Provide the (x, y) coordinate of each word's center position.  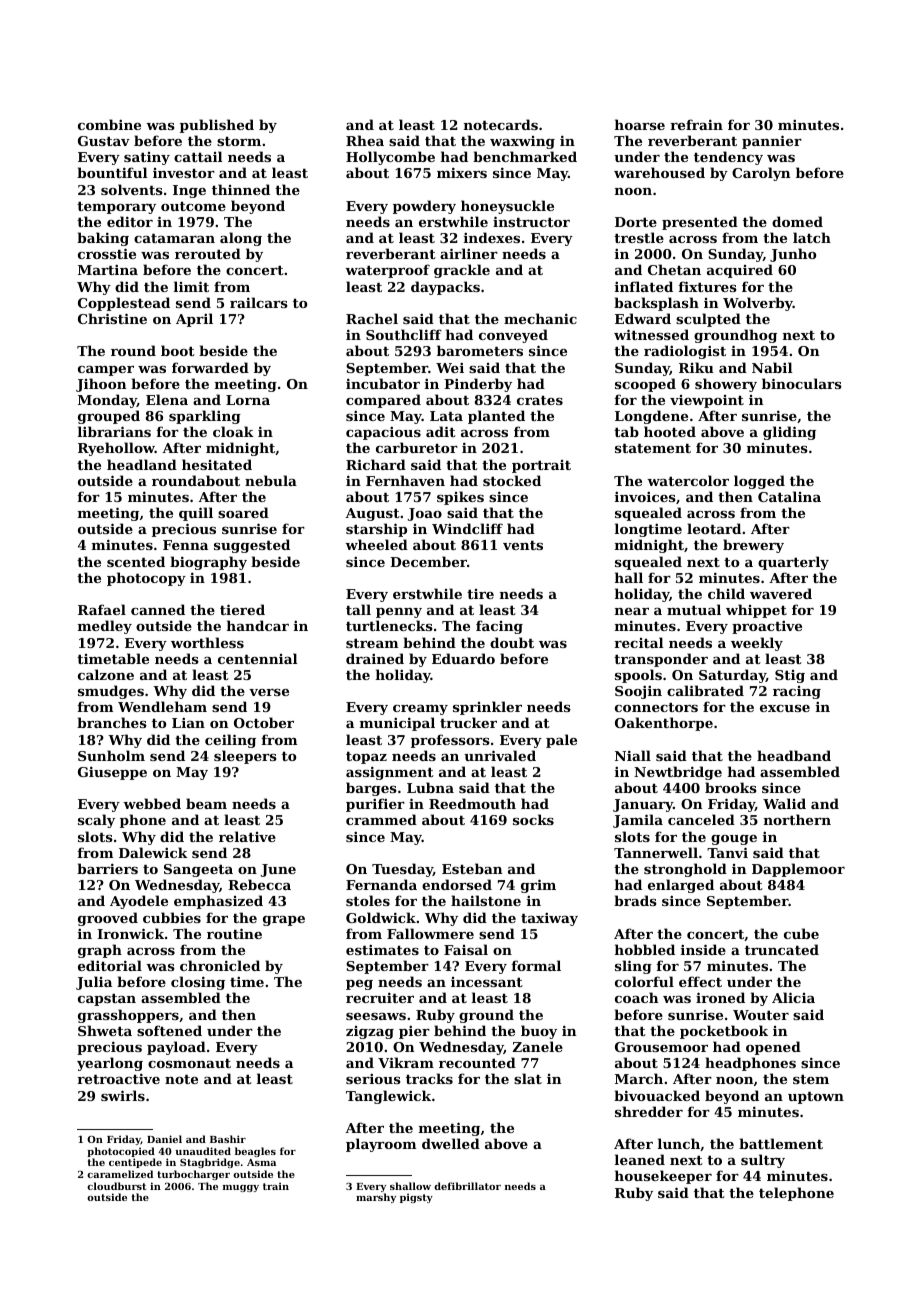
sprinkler (487, 708)
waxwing (522, 142)
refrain (696, 124)
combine (109, 124)
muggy (241, 1188)
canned (158, 609)
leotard (714, 528)
